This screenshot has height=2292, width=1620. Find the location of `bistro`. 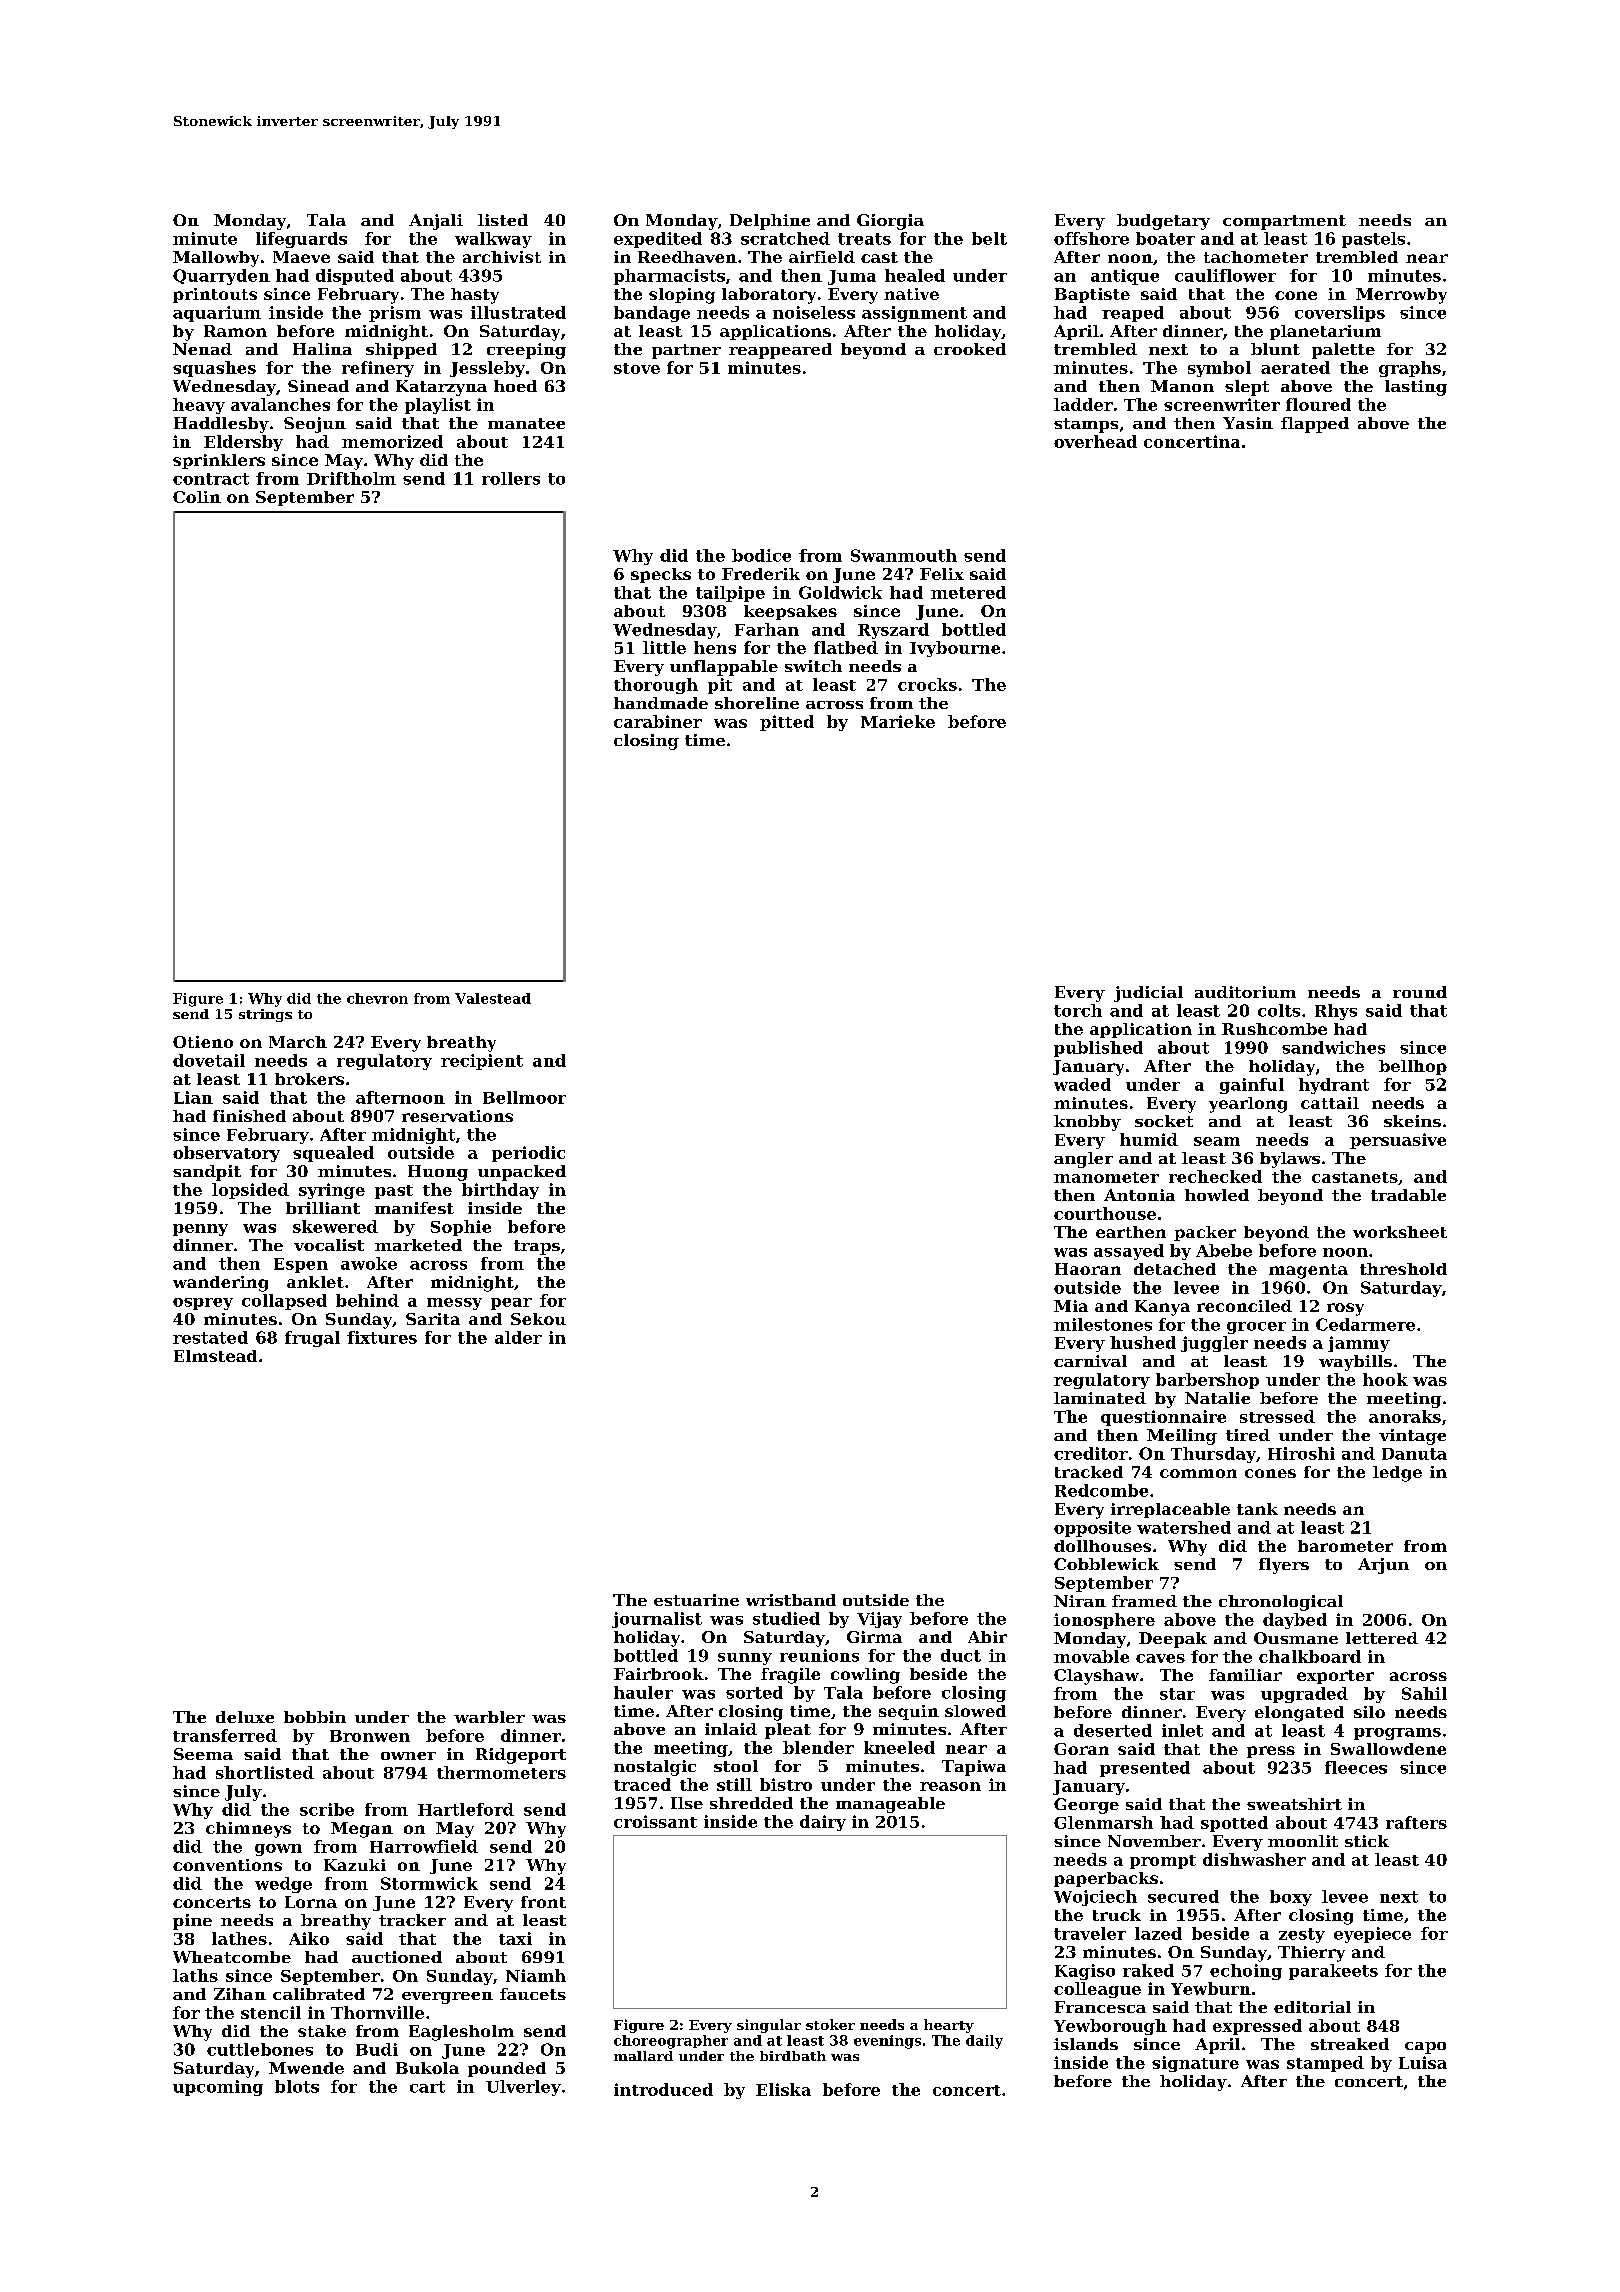

bistro is located at coordinates (786, 1784).
